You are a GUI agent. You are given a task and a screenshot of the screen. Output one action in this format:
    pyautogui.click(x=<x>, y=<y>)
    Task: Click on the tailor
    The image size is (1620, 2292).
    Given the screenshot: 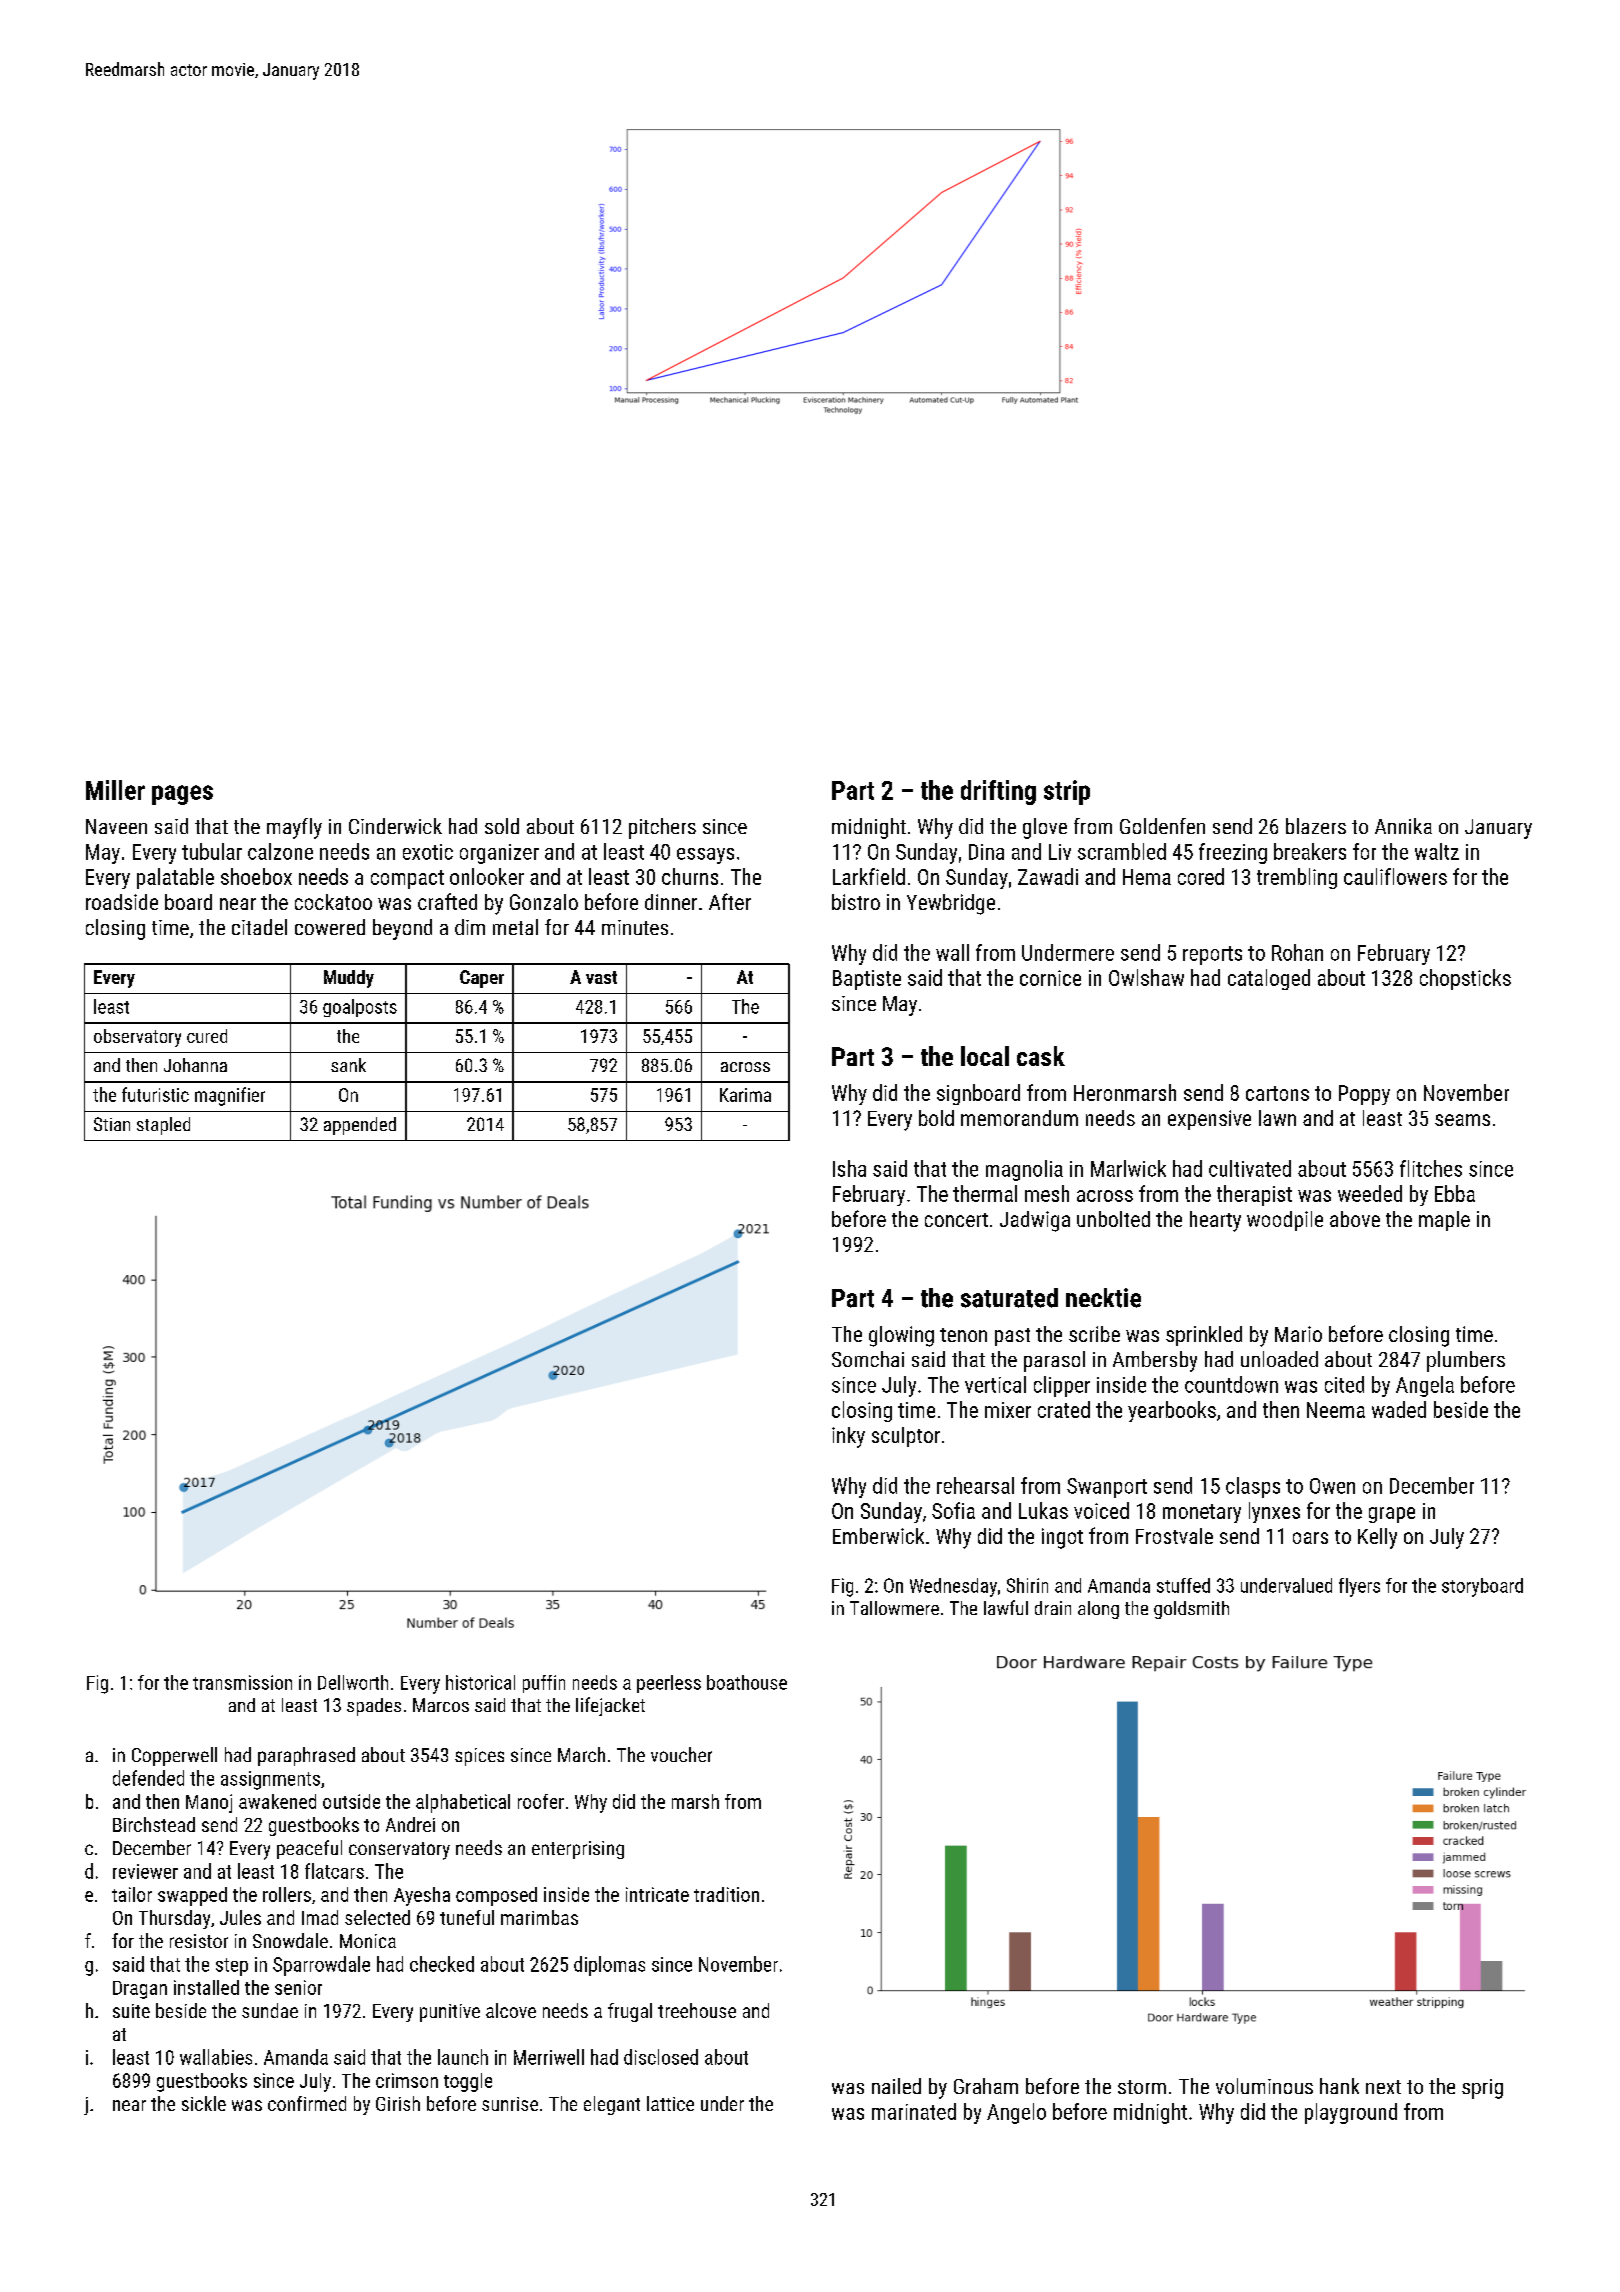 What is the action you would take?
    pyautogui.click(x=132, y=1894)
